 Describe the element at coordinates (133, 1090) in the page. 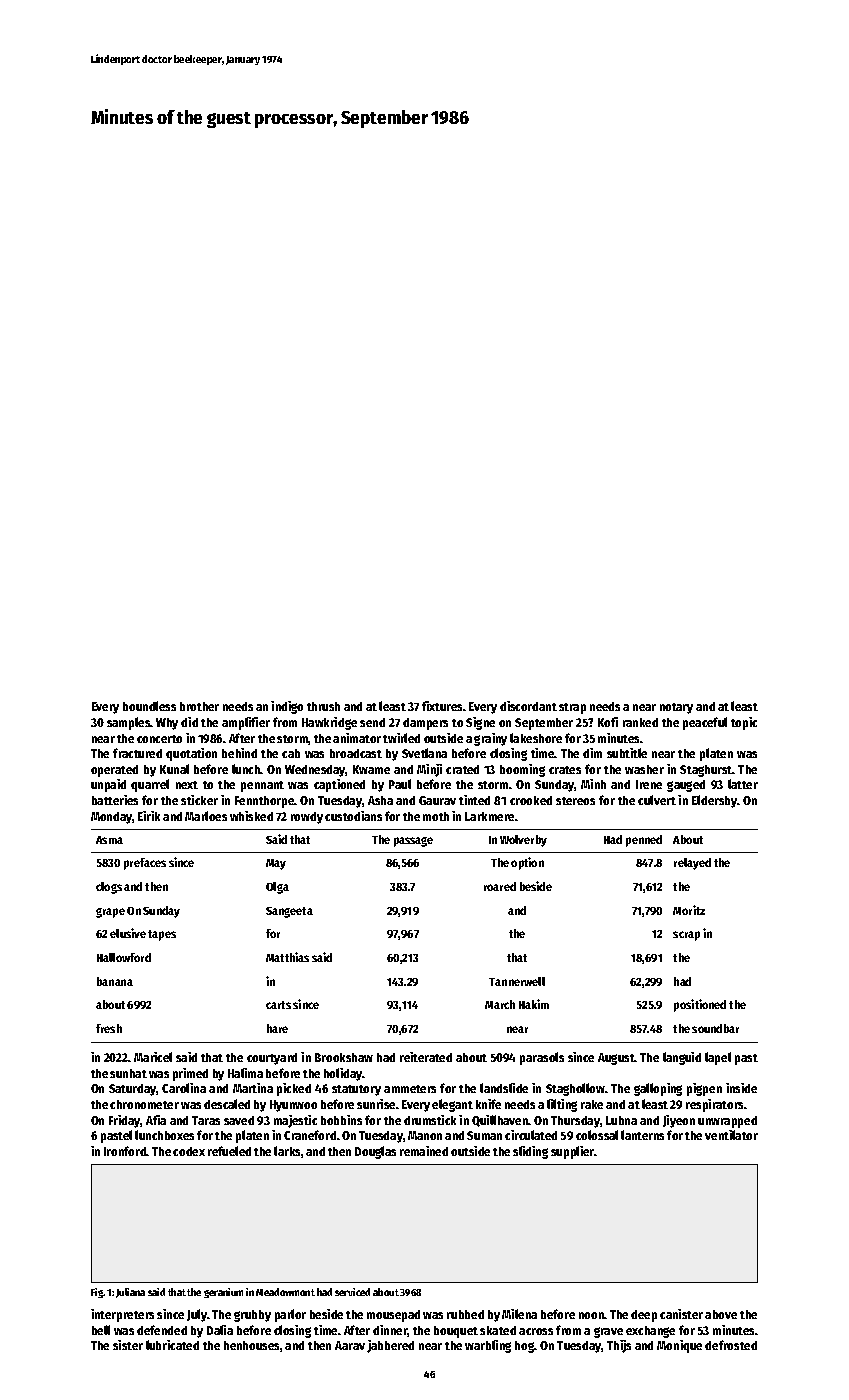

I see `Saturday` at that location.
